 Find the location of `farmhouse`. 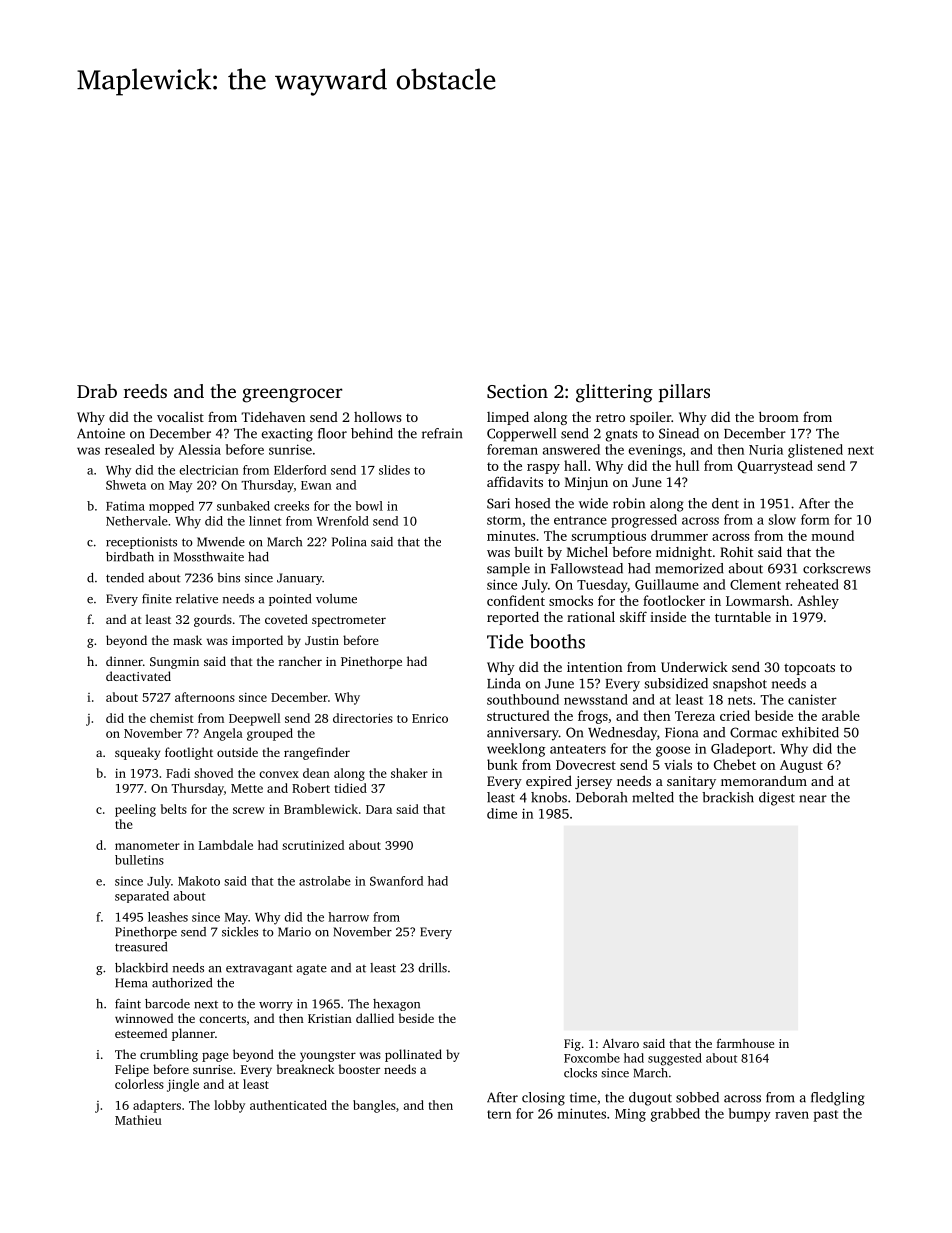

farmhouse is located at coordinates (745, 1043).
